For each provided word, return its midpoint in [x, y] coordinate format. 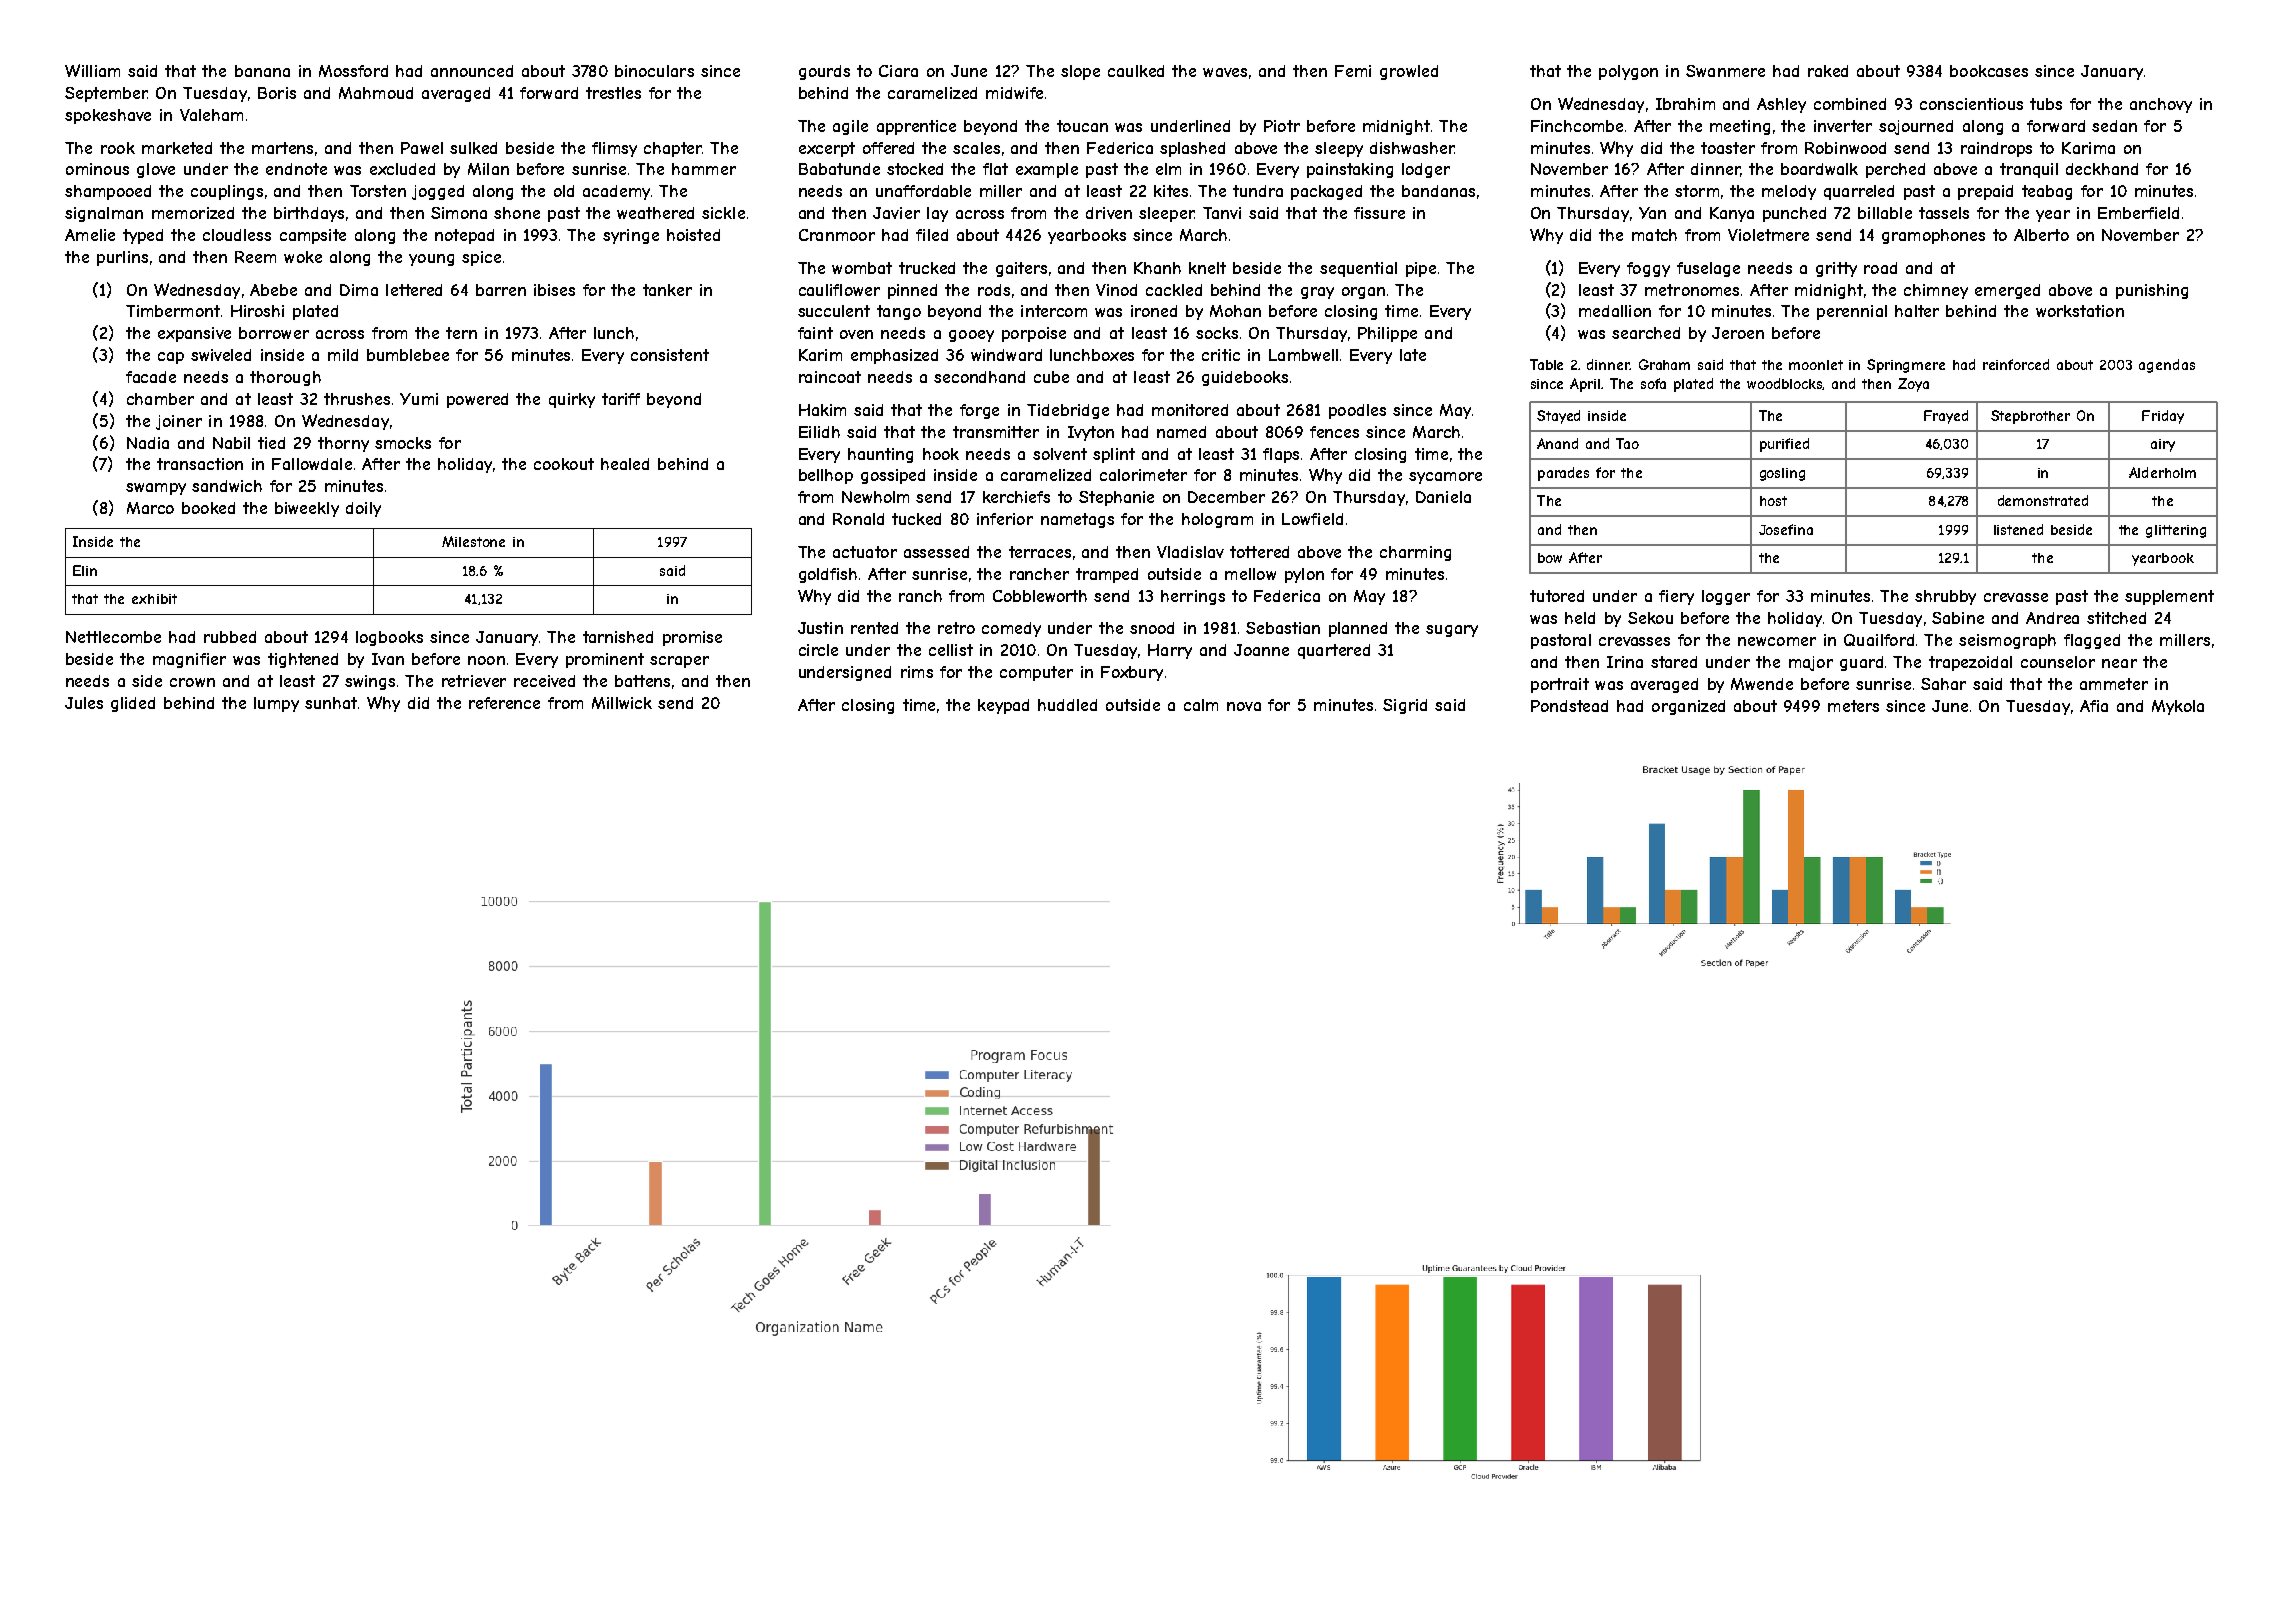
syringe [631, 236]
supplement [2169, 597]
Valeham [211, 115]
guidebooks [1245, 378]
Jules [84, 703]
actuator [865, 552]
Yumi [419, 399]
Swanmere [1725, 71]
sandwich [227, 486]
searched [1646, 333]
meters [1853, 706]
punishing [2152, 291]
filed [932, 235]
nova [1244, 706]
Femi [1353, 71]
